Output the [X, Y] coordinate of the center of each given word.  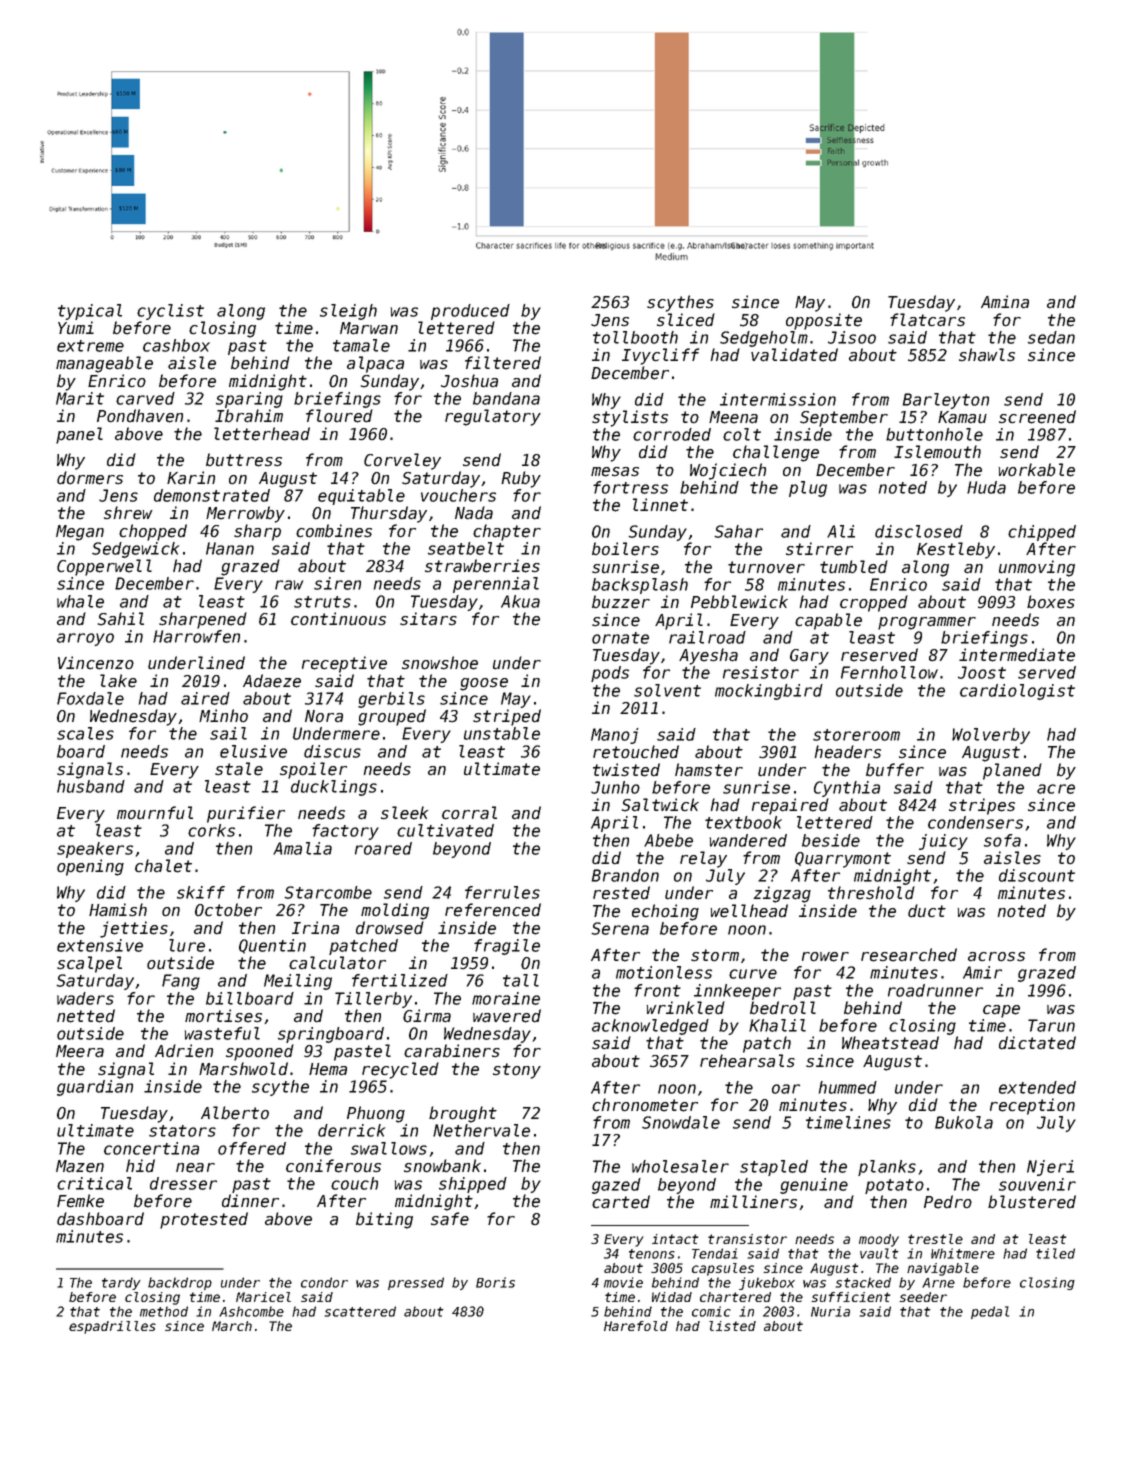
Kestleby [956, 550]
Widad [672, 1297]
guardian [95, 1088]
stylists [630, 418]
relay [703, 859]
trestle [935, 1239]
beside [831, 840]
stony [517, 1071]
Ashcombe [251, 1311]
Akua [520, 601]
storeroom [856, 735]
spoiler [313, 770]
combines [334, 531]
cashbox [176, 345]
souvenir [1037, 1184]
